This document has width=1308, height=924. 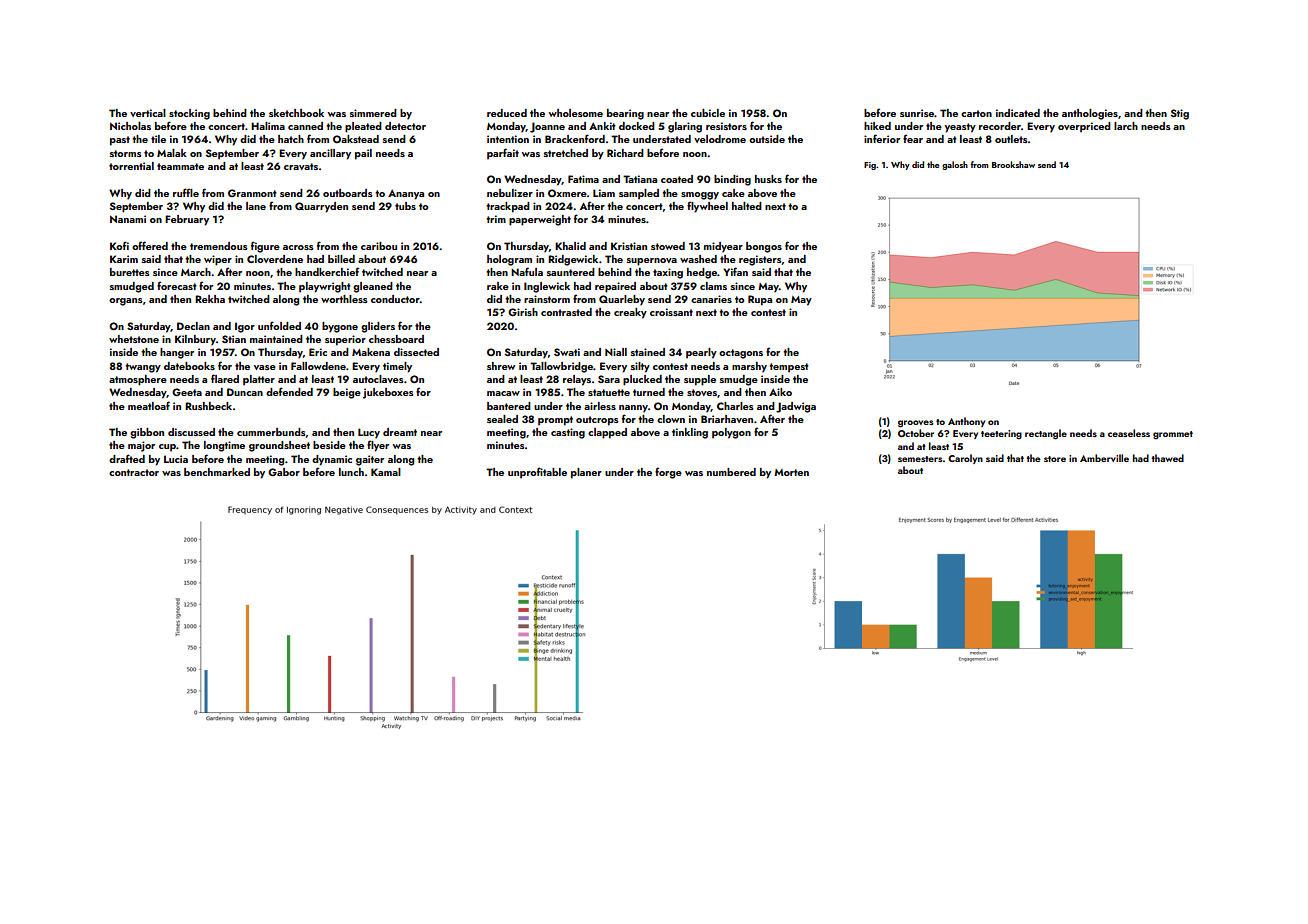 I want to click on Anthony, so click(x=966, y=422).
